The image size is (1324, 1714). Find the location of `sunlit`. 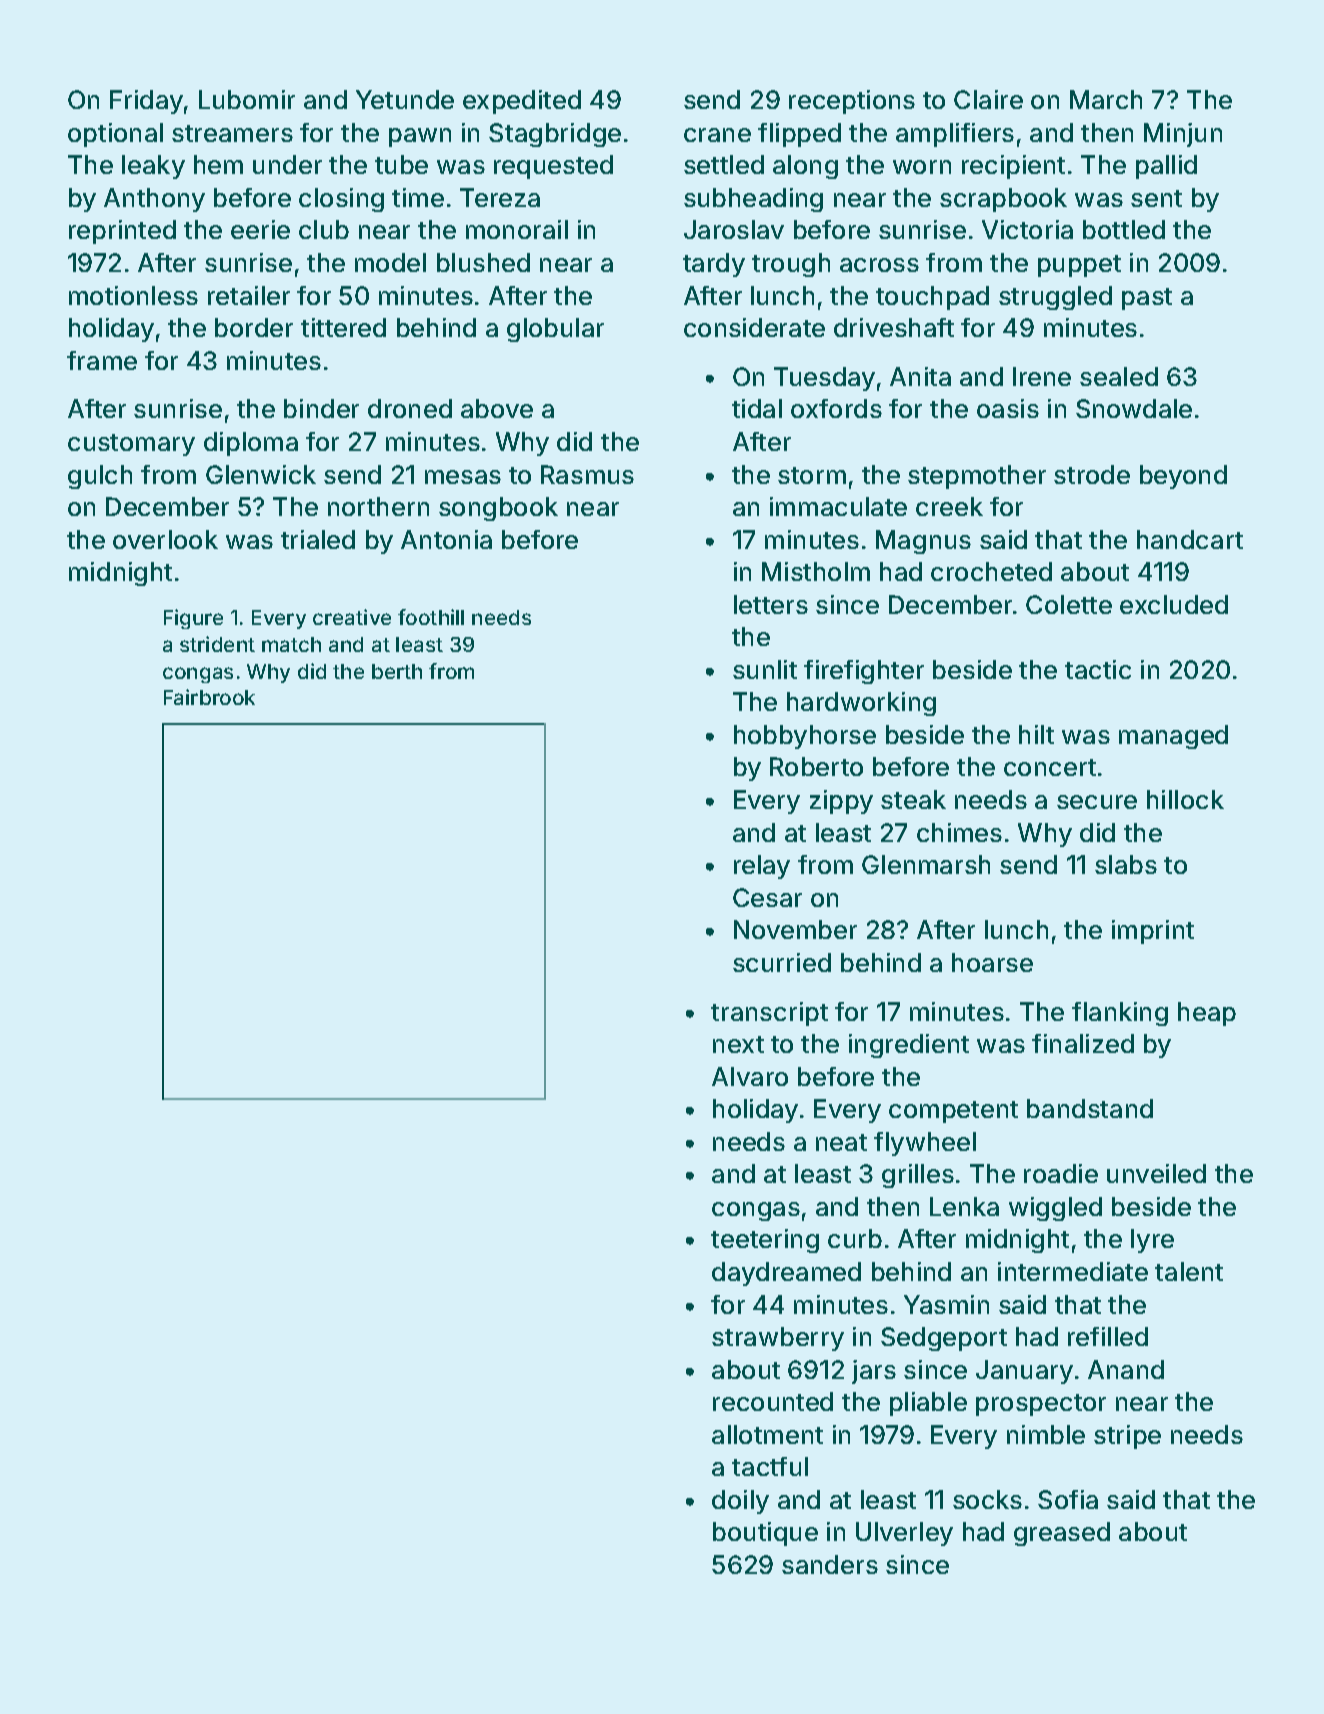

sunlit is located at coordinates (765, 669).
